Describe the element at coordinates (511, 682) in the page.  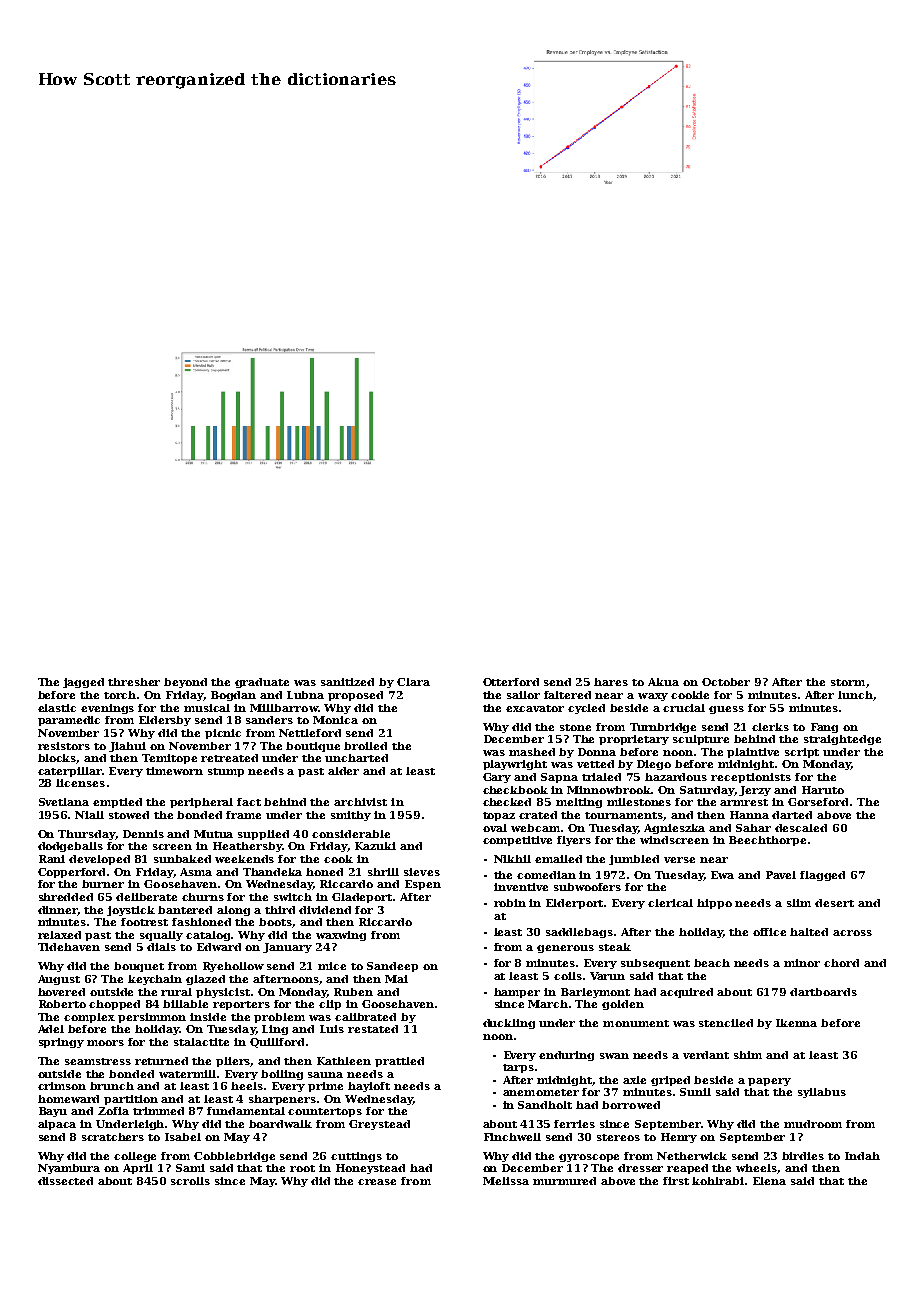
I see `Otterford` at that location.
